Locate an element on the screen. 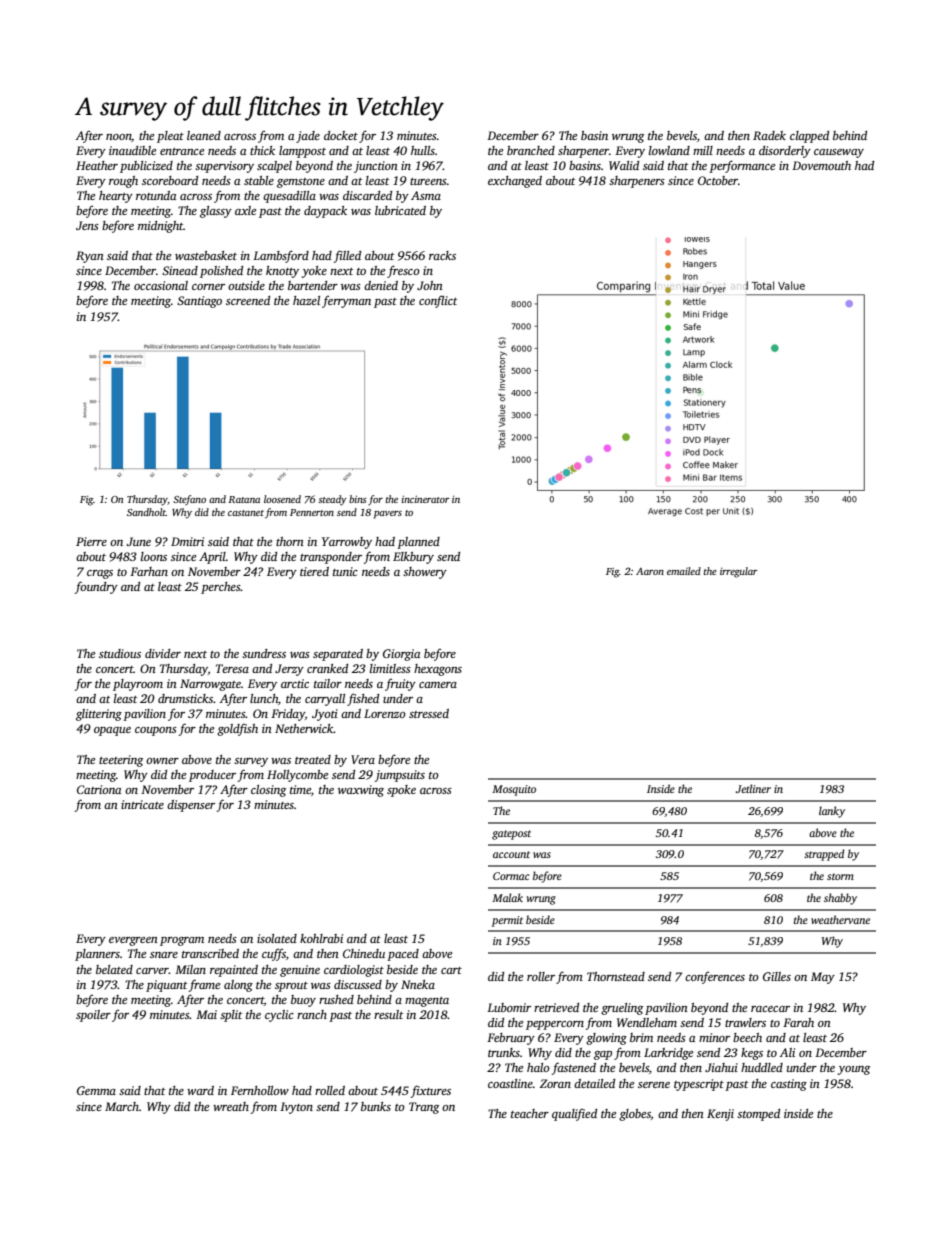  fixtures is located at coordinates (431, 1091).
